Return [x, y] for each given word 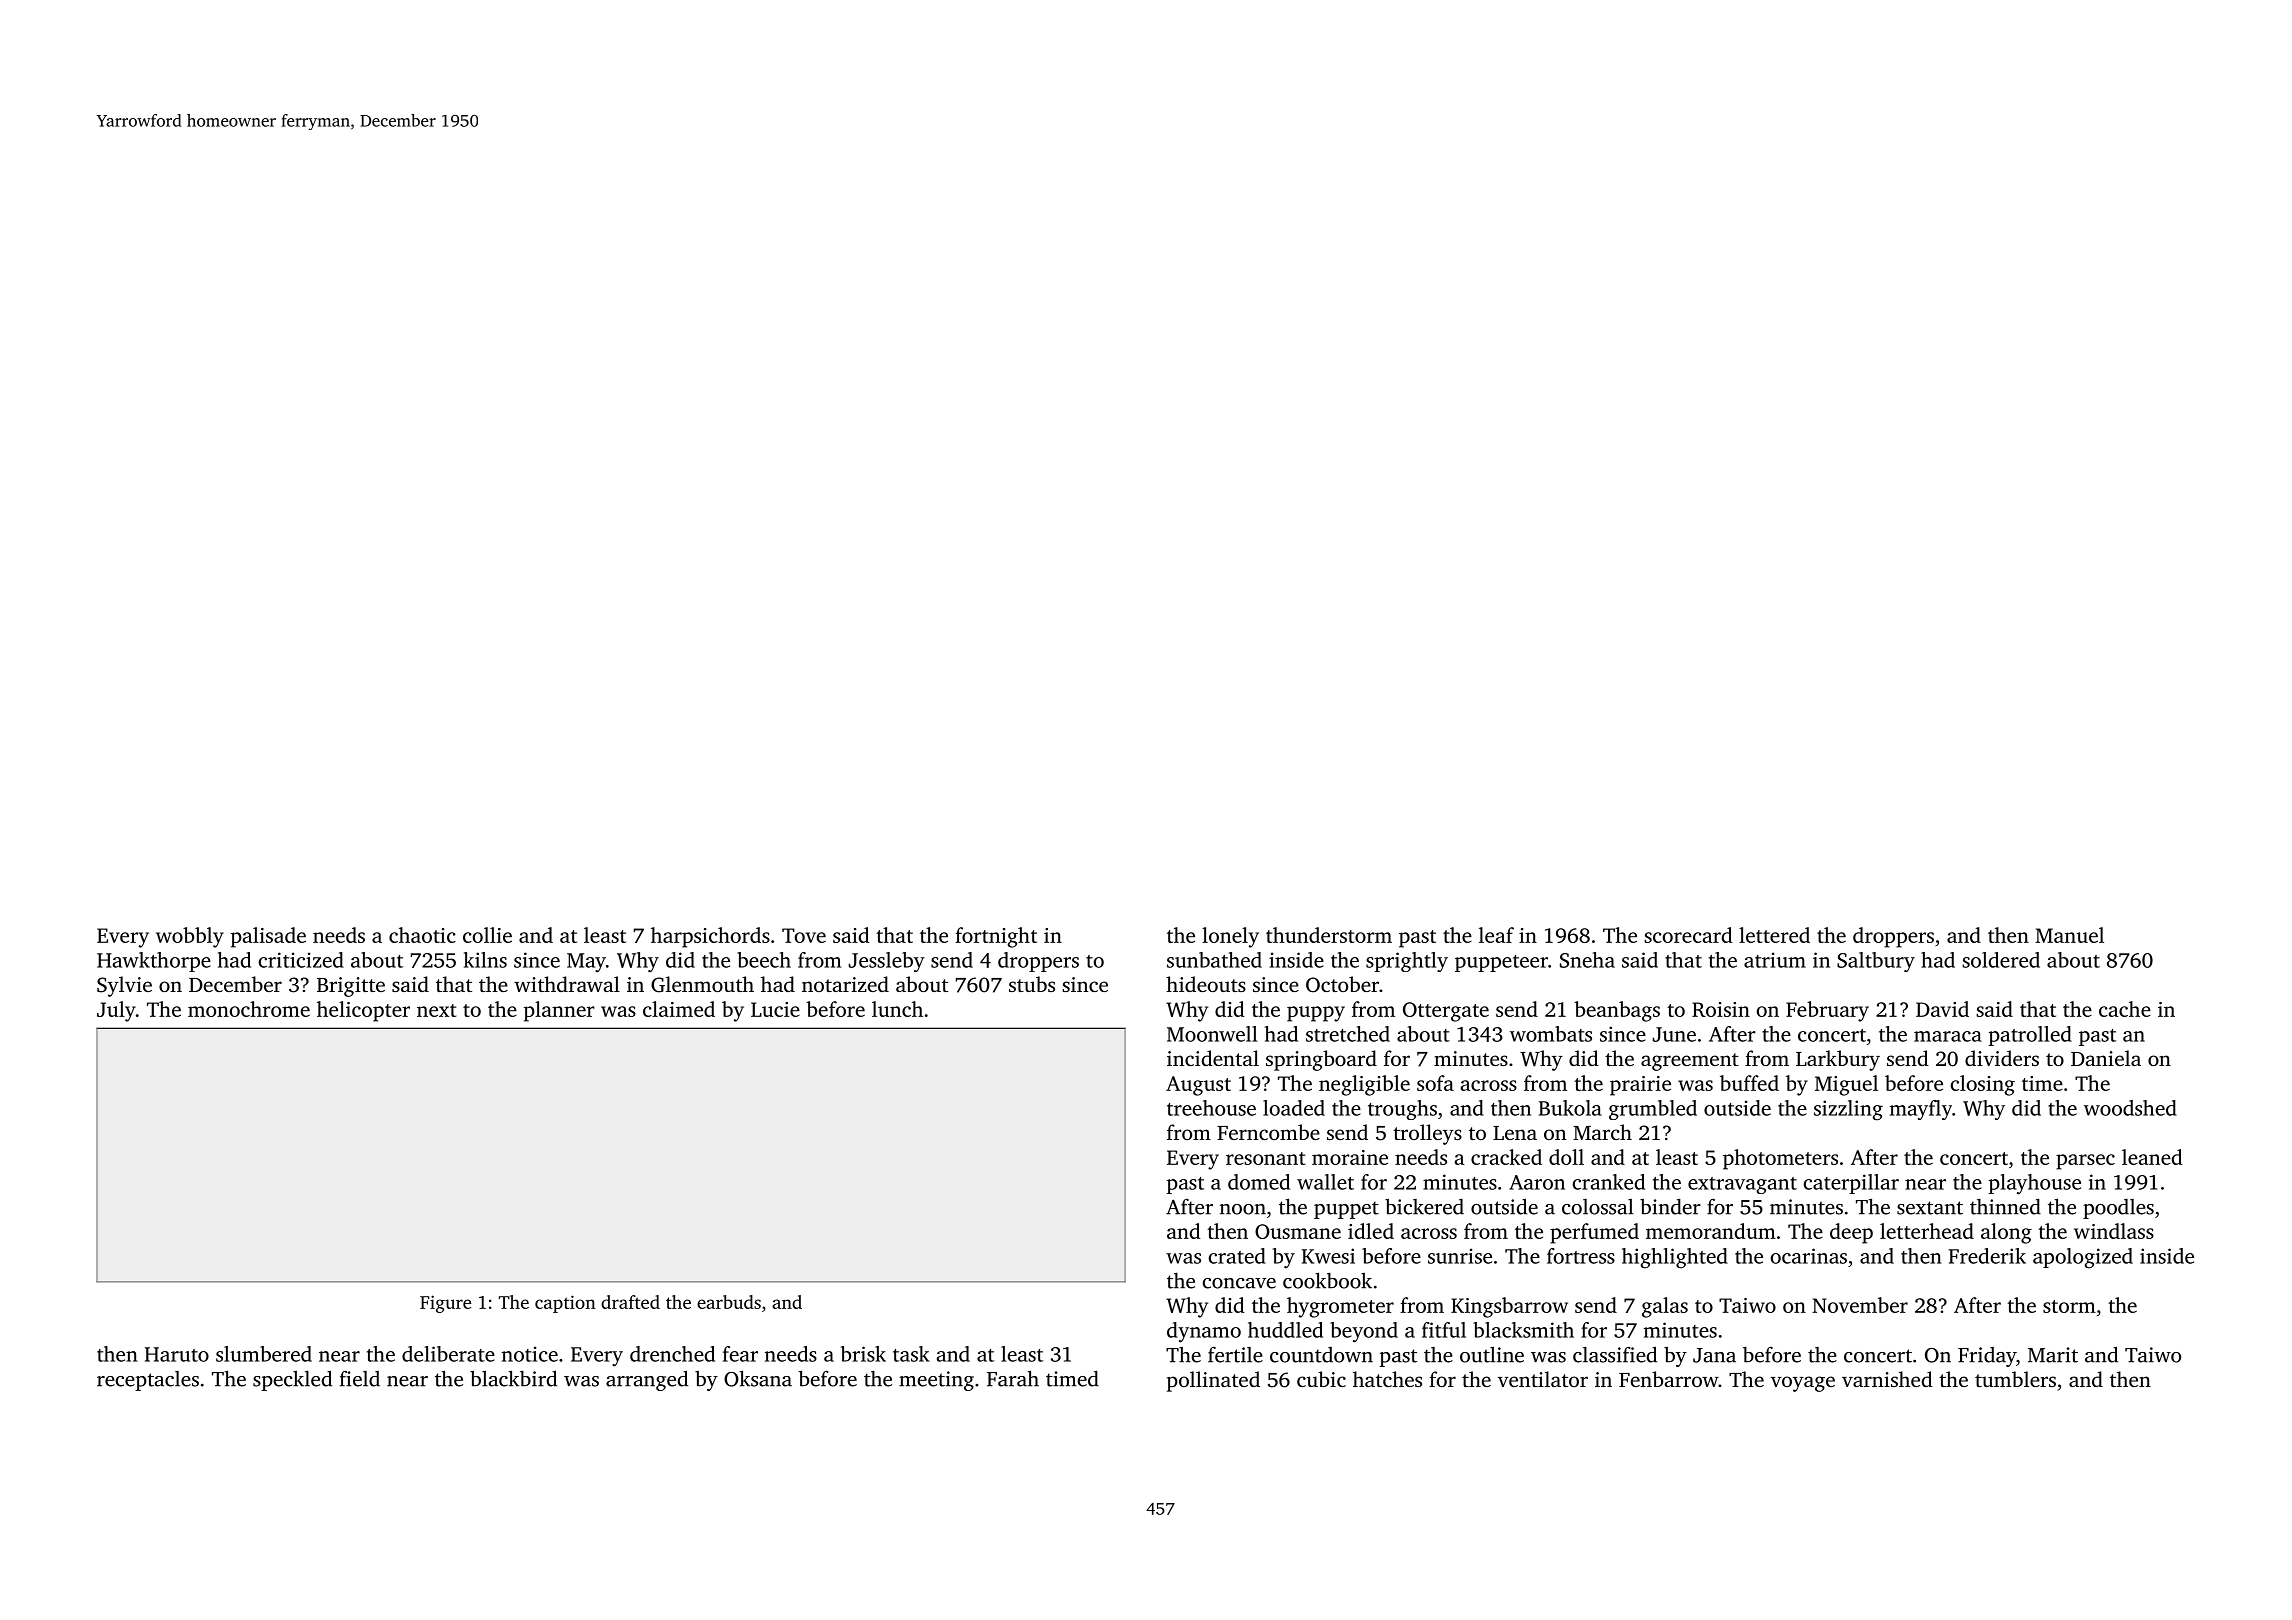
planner [559, 1011]
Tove [804, 935]
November [1860, 1305]
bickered [1424, 1206]
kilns [485, 960]
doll [1566, 1157]
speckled [292, 1380]
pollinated [1213, 1381]
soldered [2001, 960]
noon [1243, 1209]
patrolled [2030, 1036]
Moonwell [1212, 1034]
